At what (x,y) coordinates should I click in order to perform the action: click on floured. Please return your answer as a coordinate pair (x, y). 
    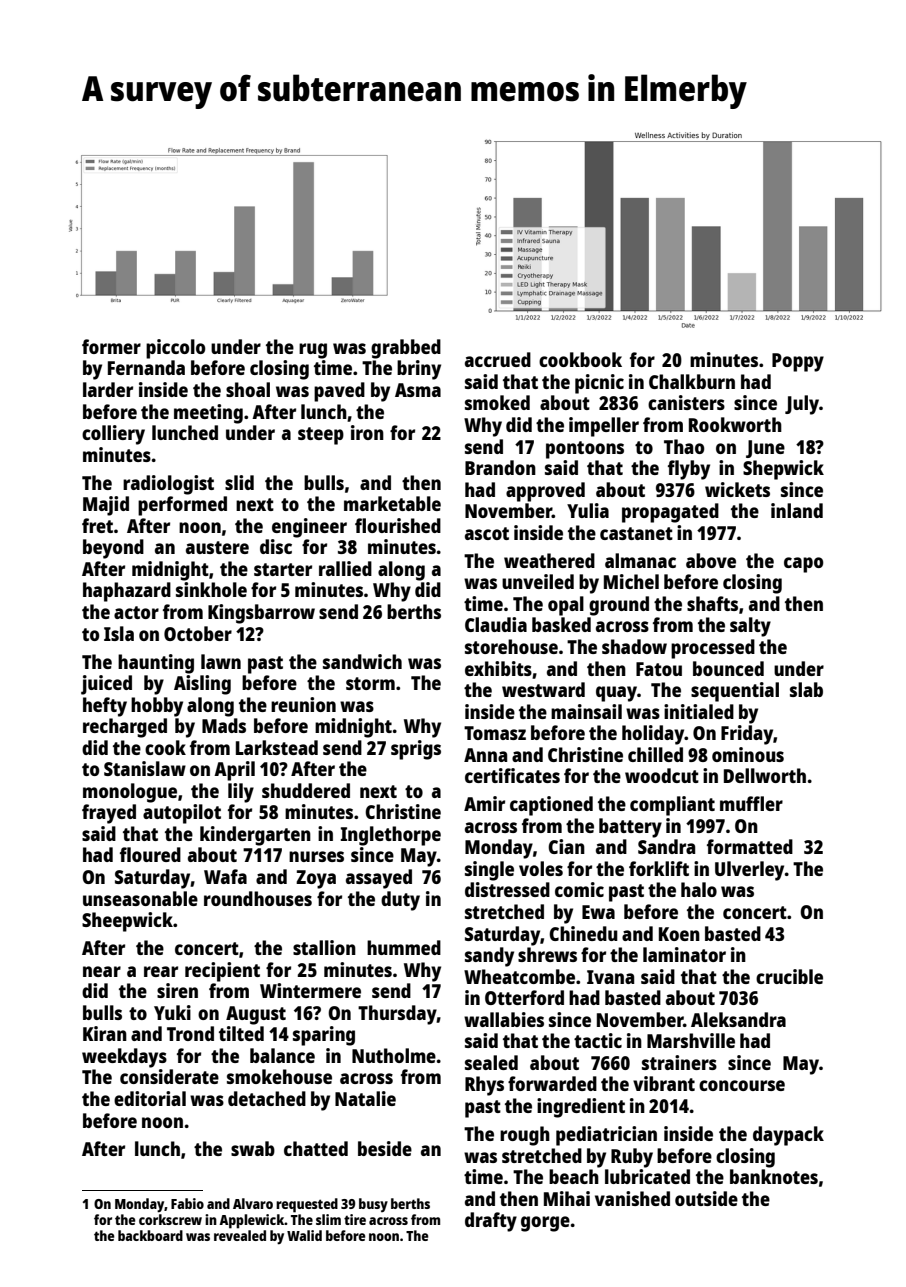
    Looking at the image, I should click on (150, 854).
